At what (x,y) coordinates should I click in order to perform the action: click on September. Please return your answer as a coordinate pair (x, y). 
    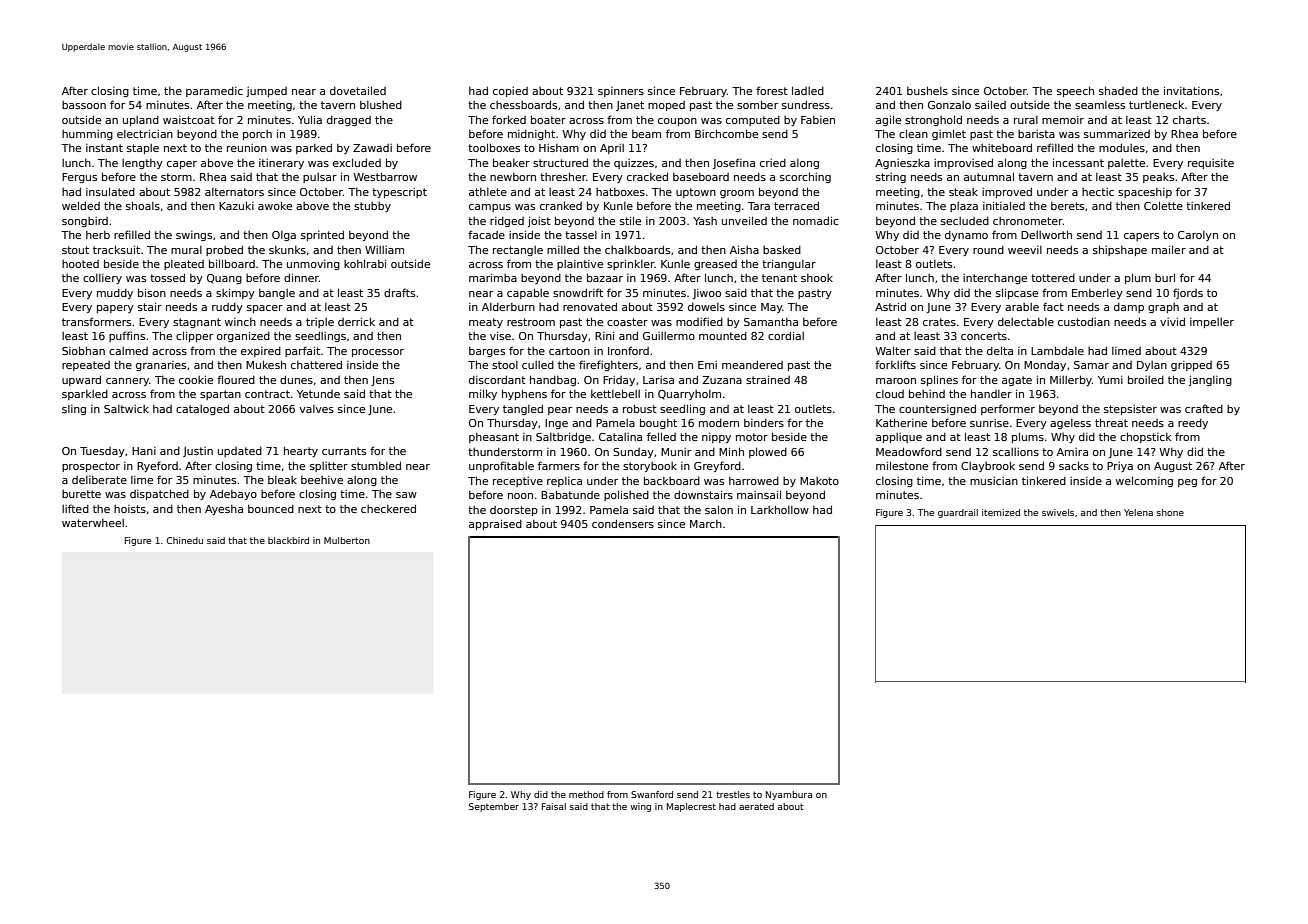
    Looking at the image, I should click on (494, 807).
